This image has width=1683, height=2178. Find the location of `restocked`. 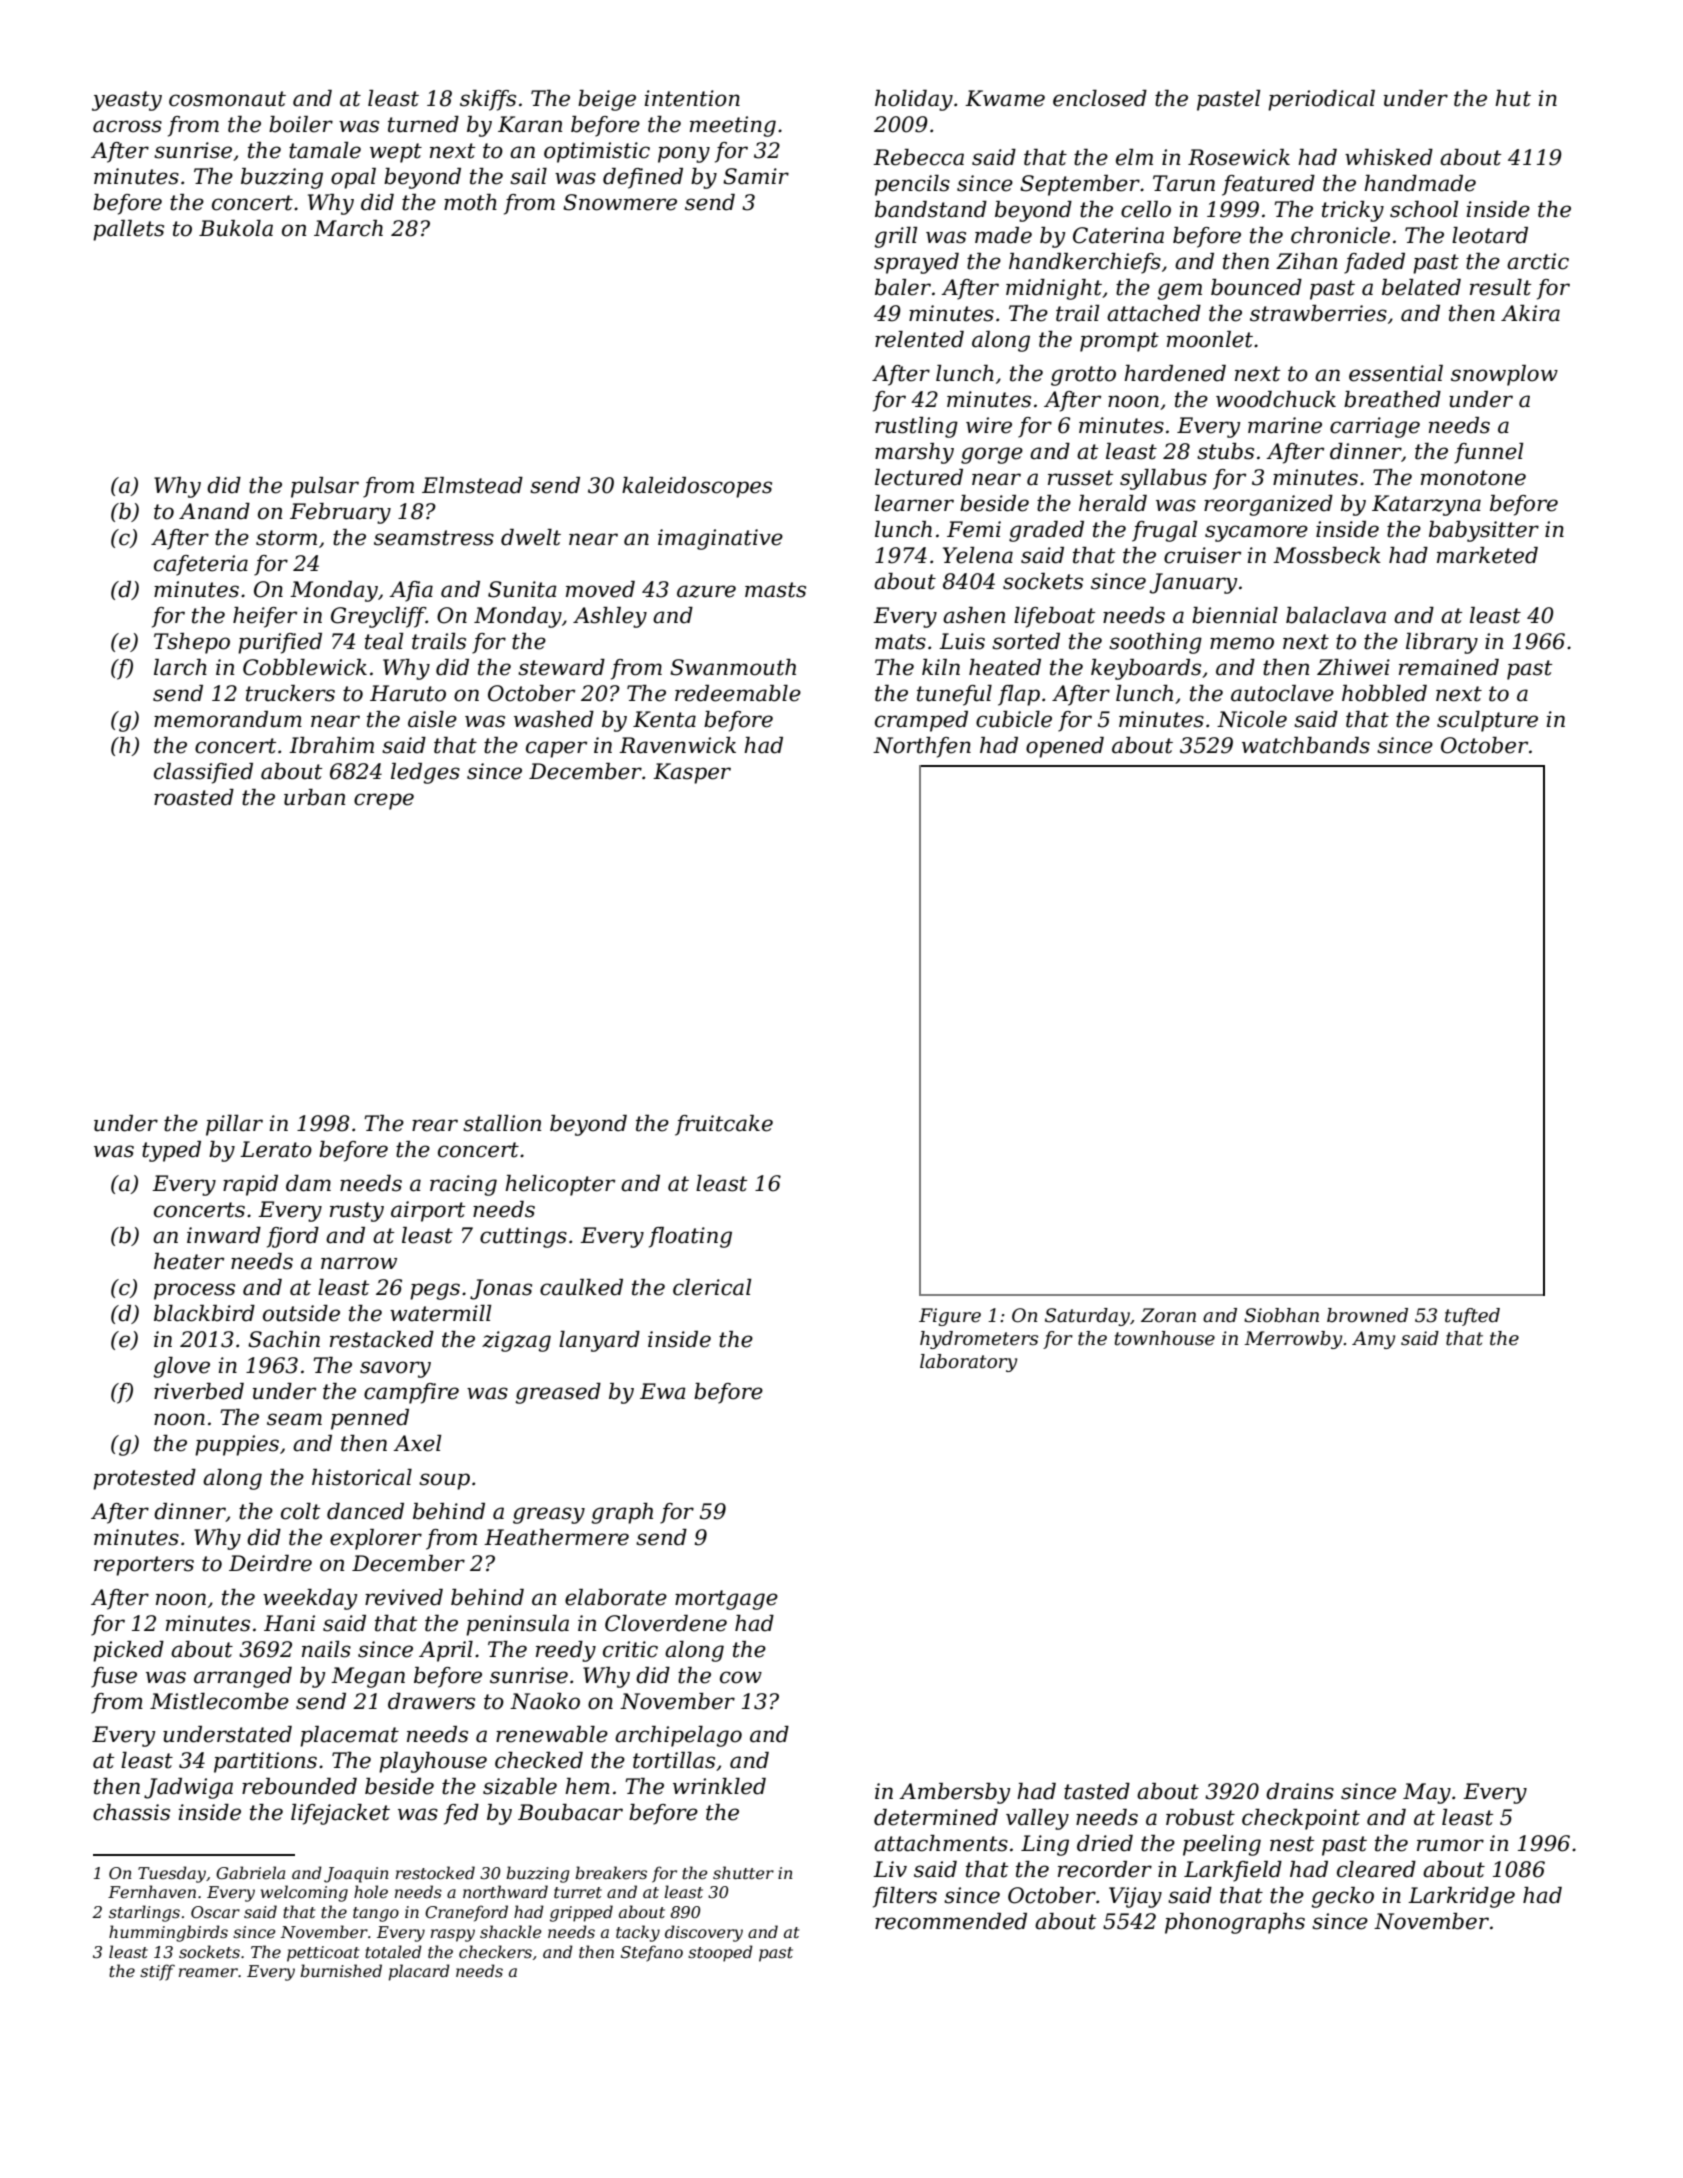

restocked is located at coordinates (435, 1872).
